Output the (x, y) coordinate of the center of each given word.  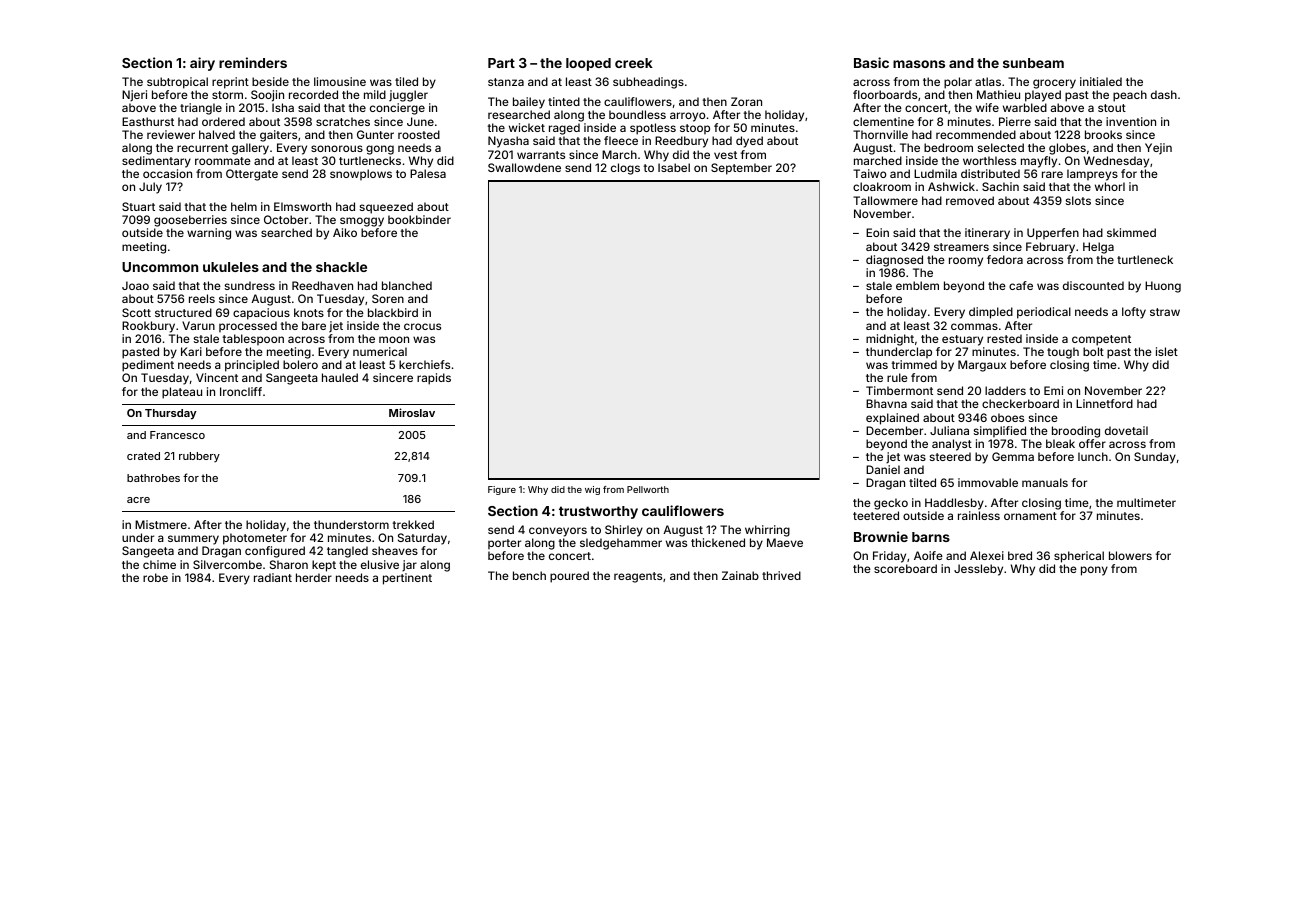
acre (138, 500)
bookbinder (419, 219)
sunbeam (1033, 63)
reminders (253, 62)
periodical (1044, 313)
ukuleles (231, 267)
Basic (871, 62)
